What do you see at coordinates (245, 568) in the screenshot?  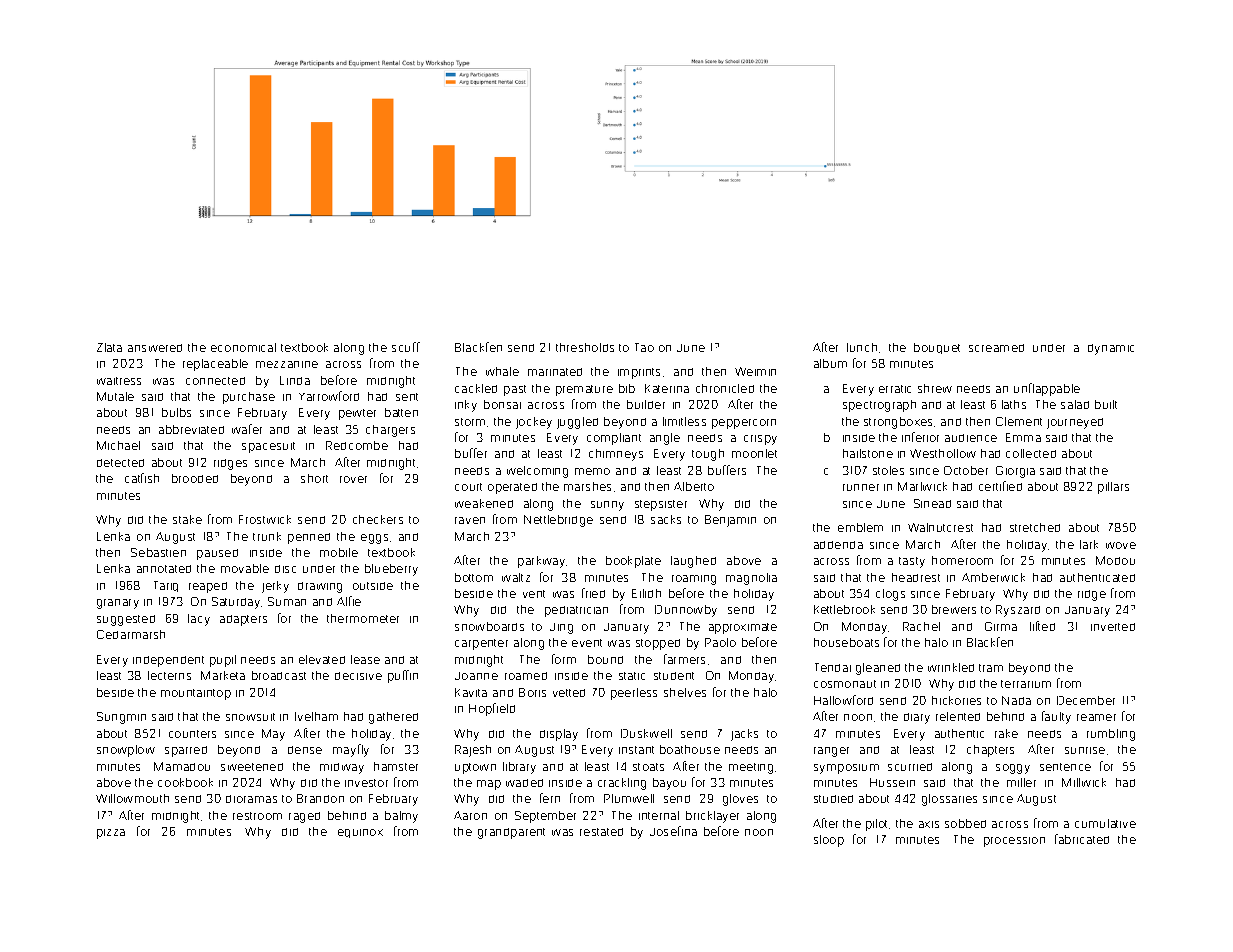 I see `movable` at bounding box center [245, 568].
